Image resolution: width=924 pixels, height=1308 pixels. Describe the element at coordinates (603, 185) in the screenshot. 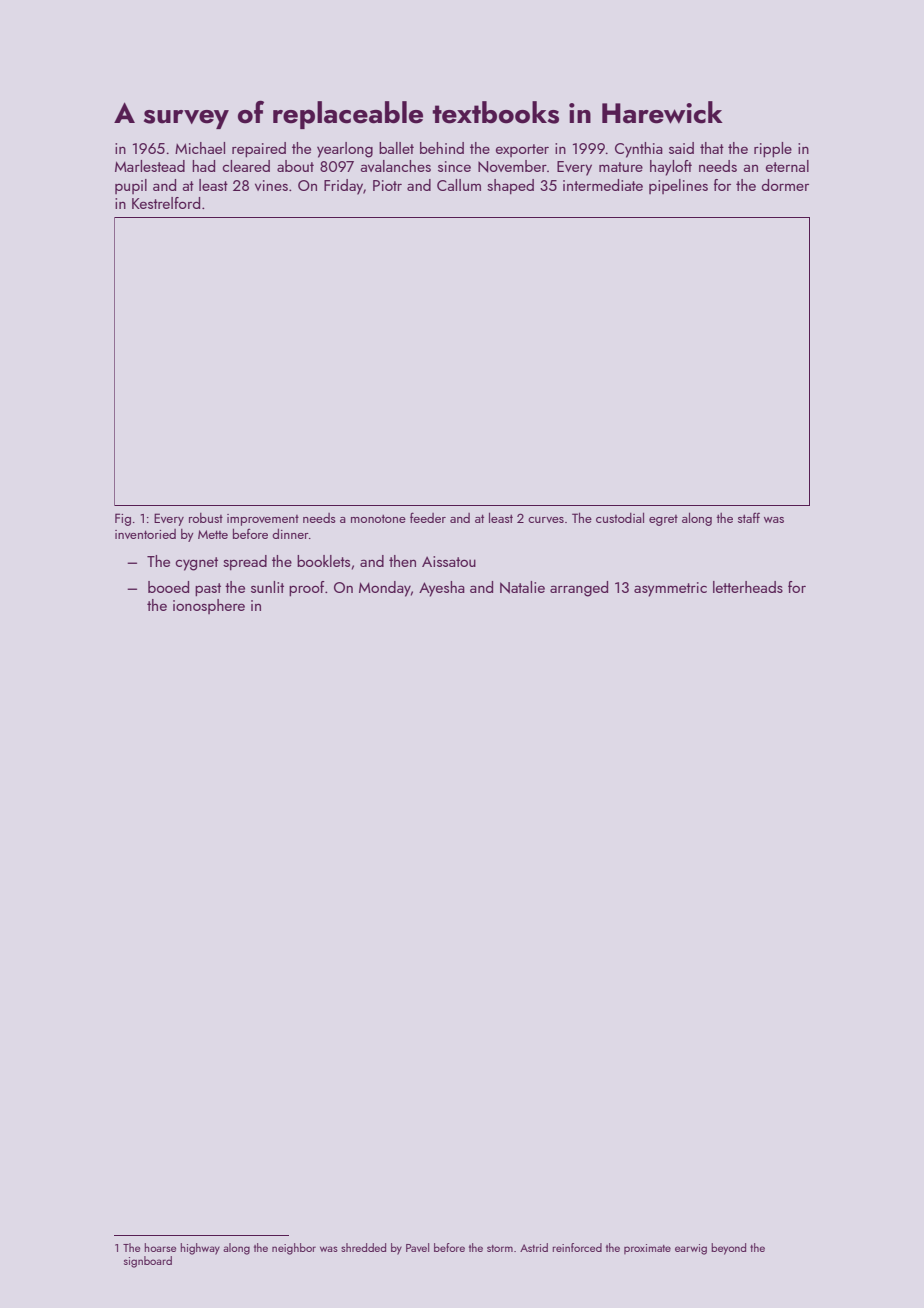

I see `intermediate` at that location.
